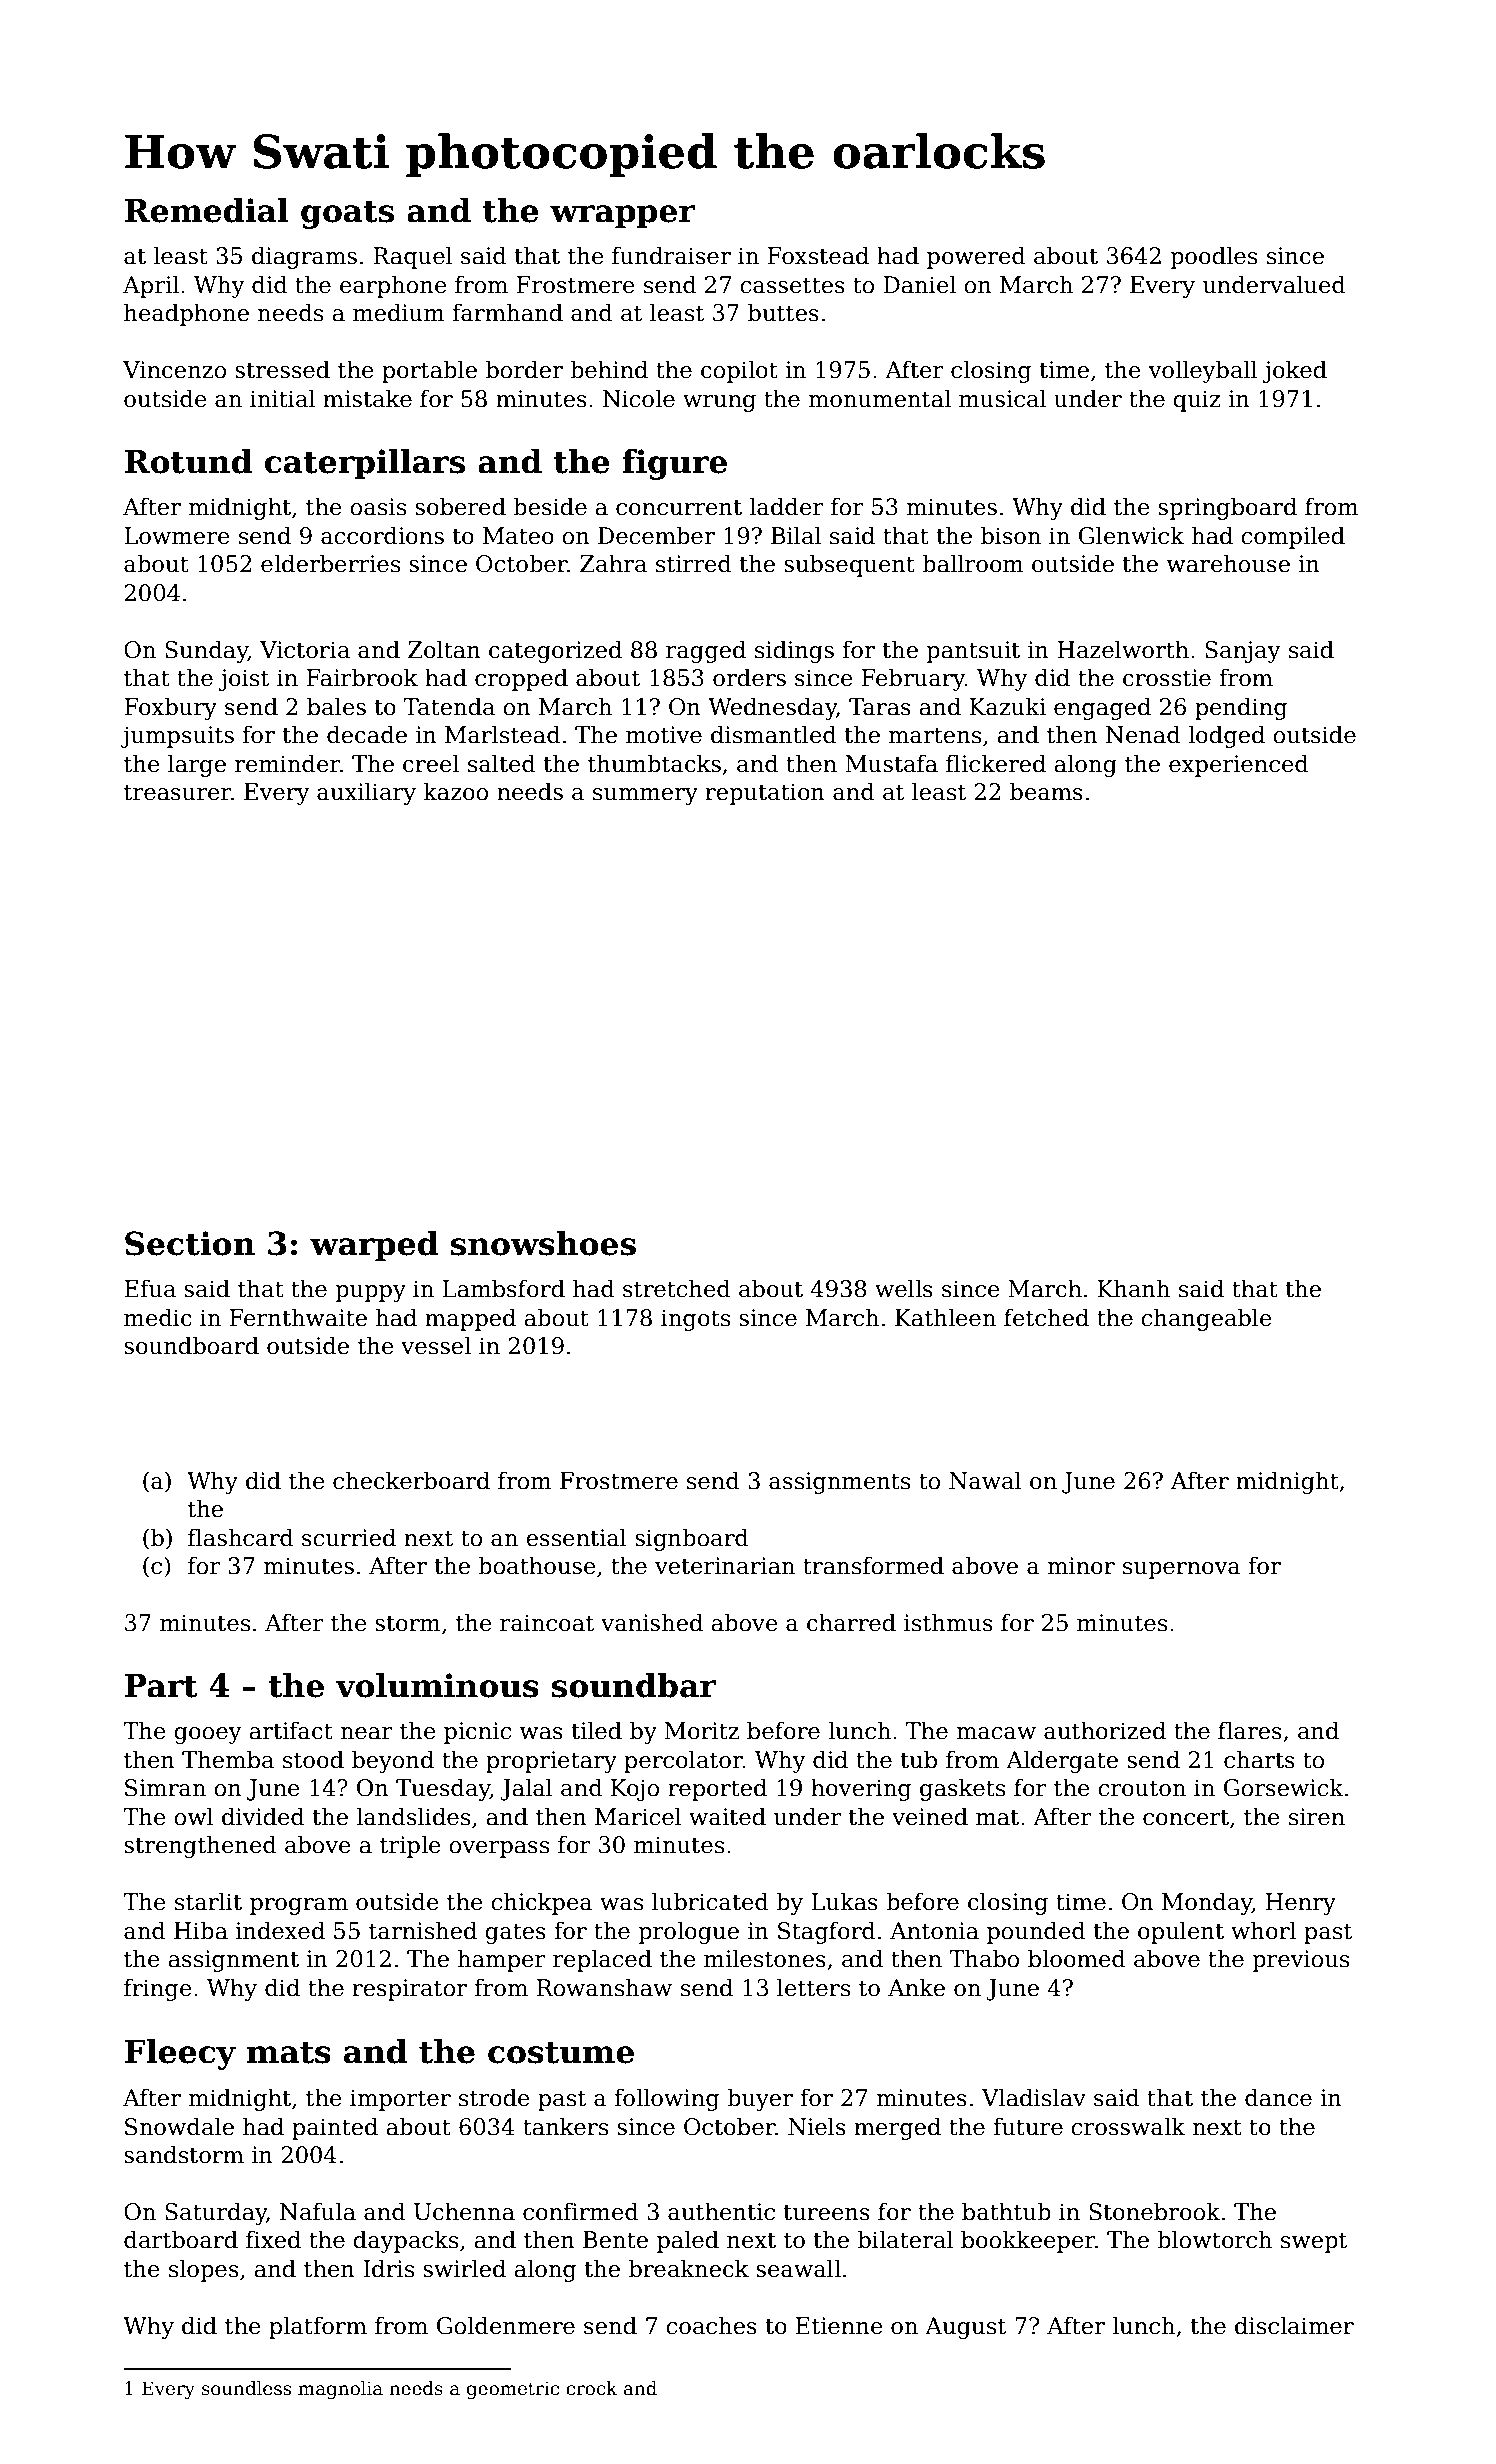 The height and width of the image is (2464, 1496). Describe the element at coordinates (1186, 1818) in the image. I see `concert` at that location.
